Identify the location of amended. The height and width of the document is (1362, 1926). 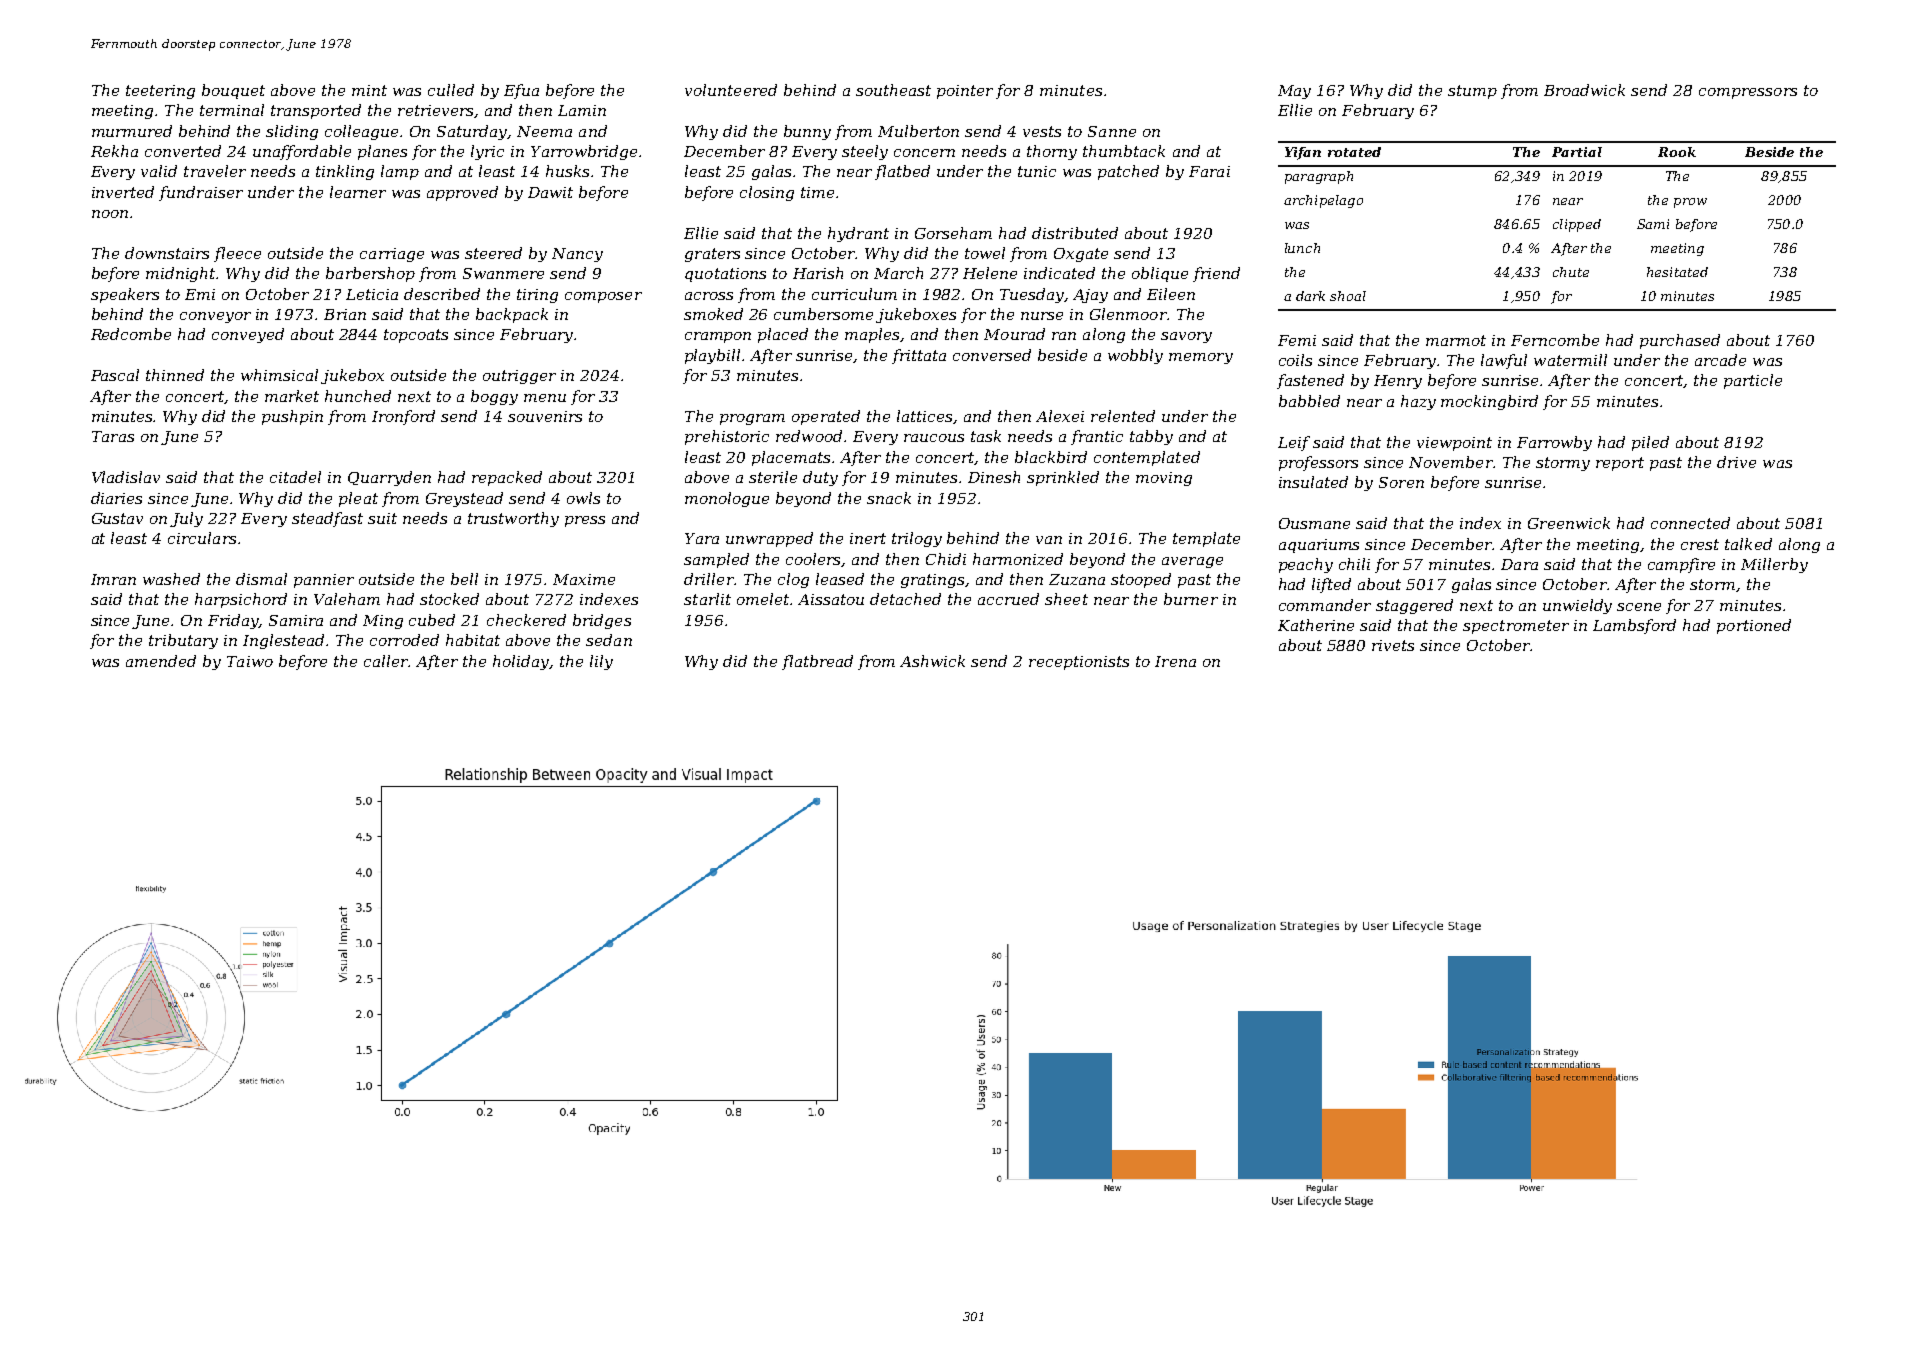
(161, 661).
